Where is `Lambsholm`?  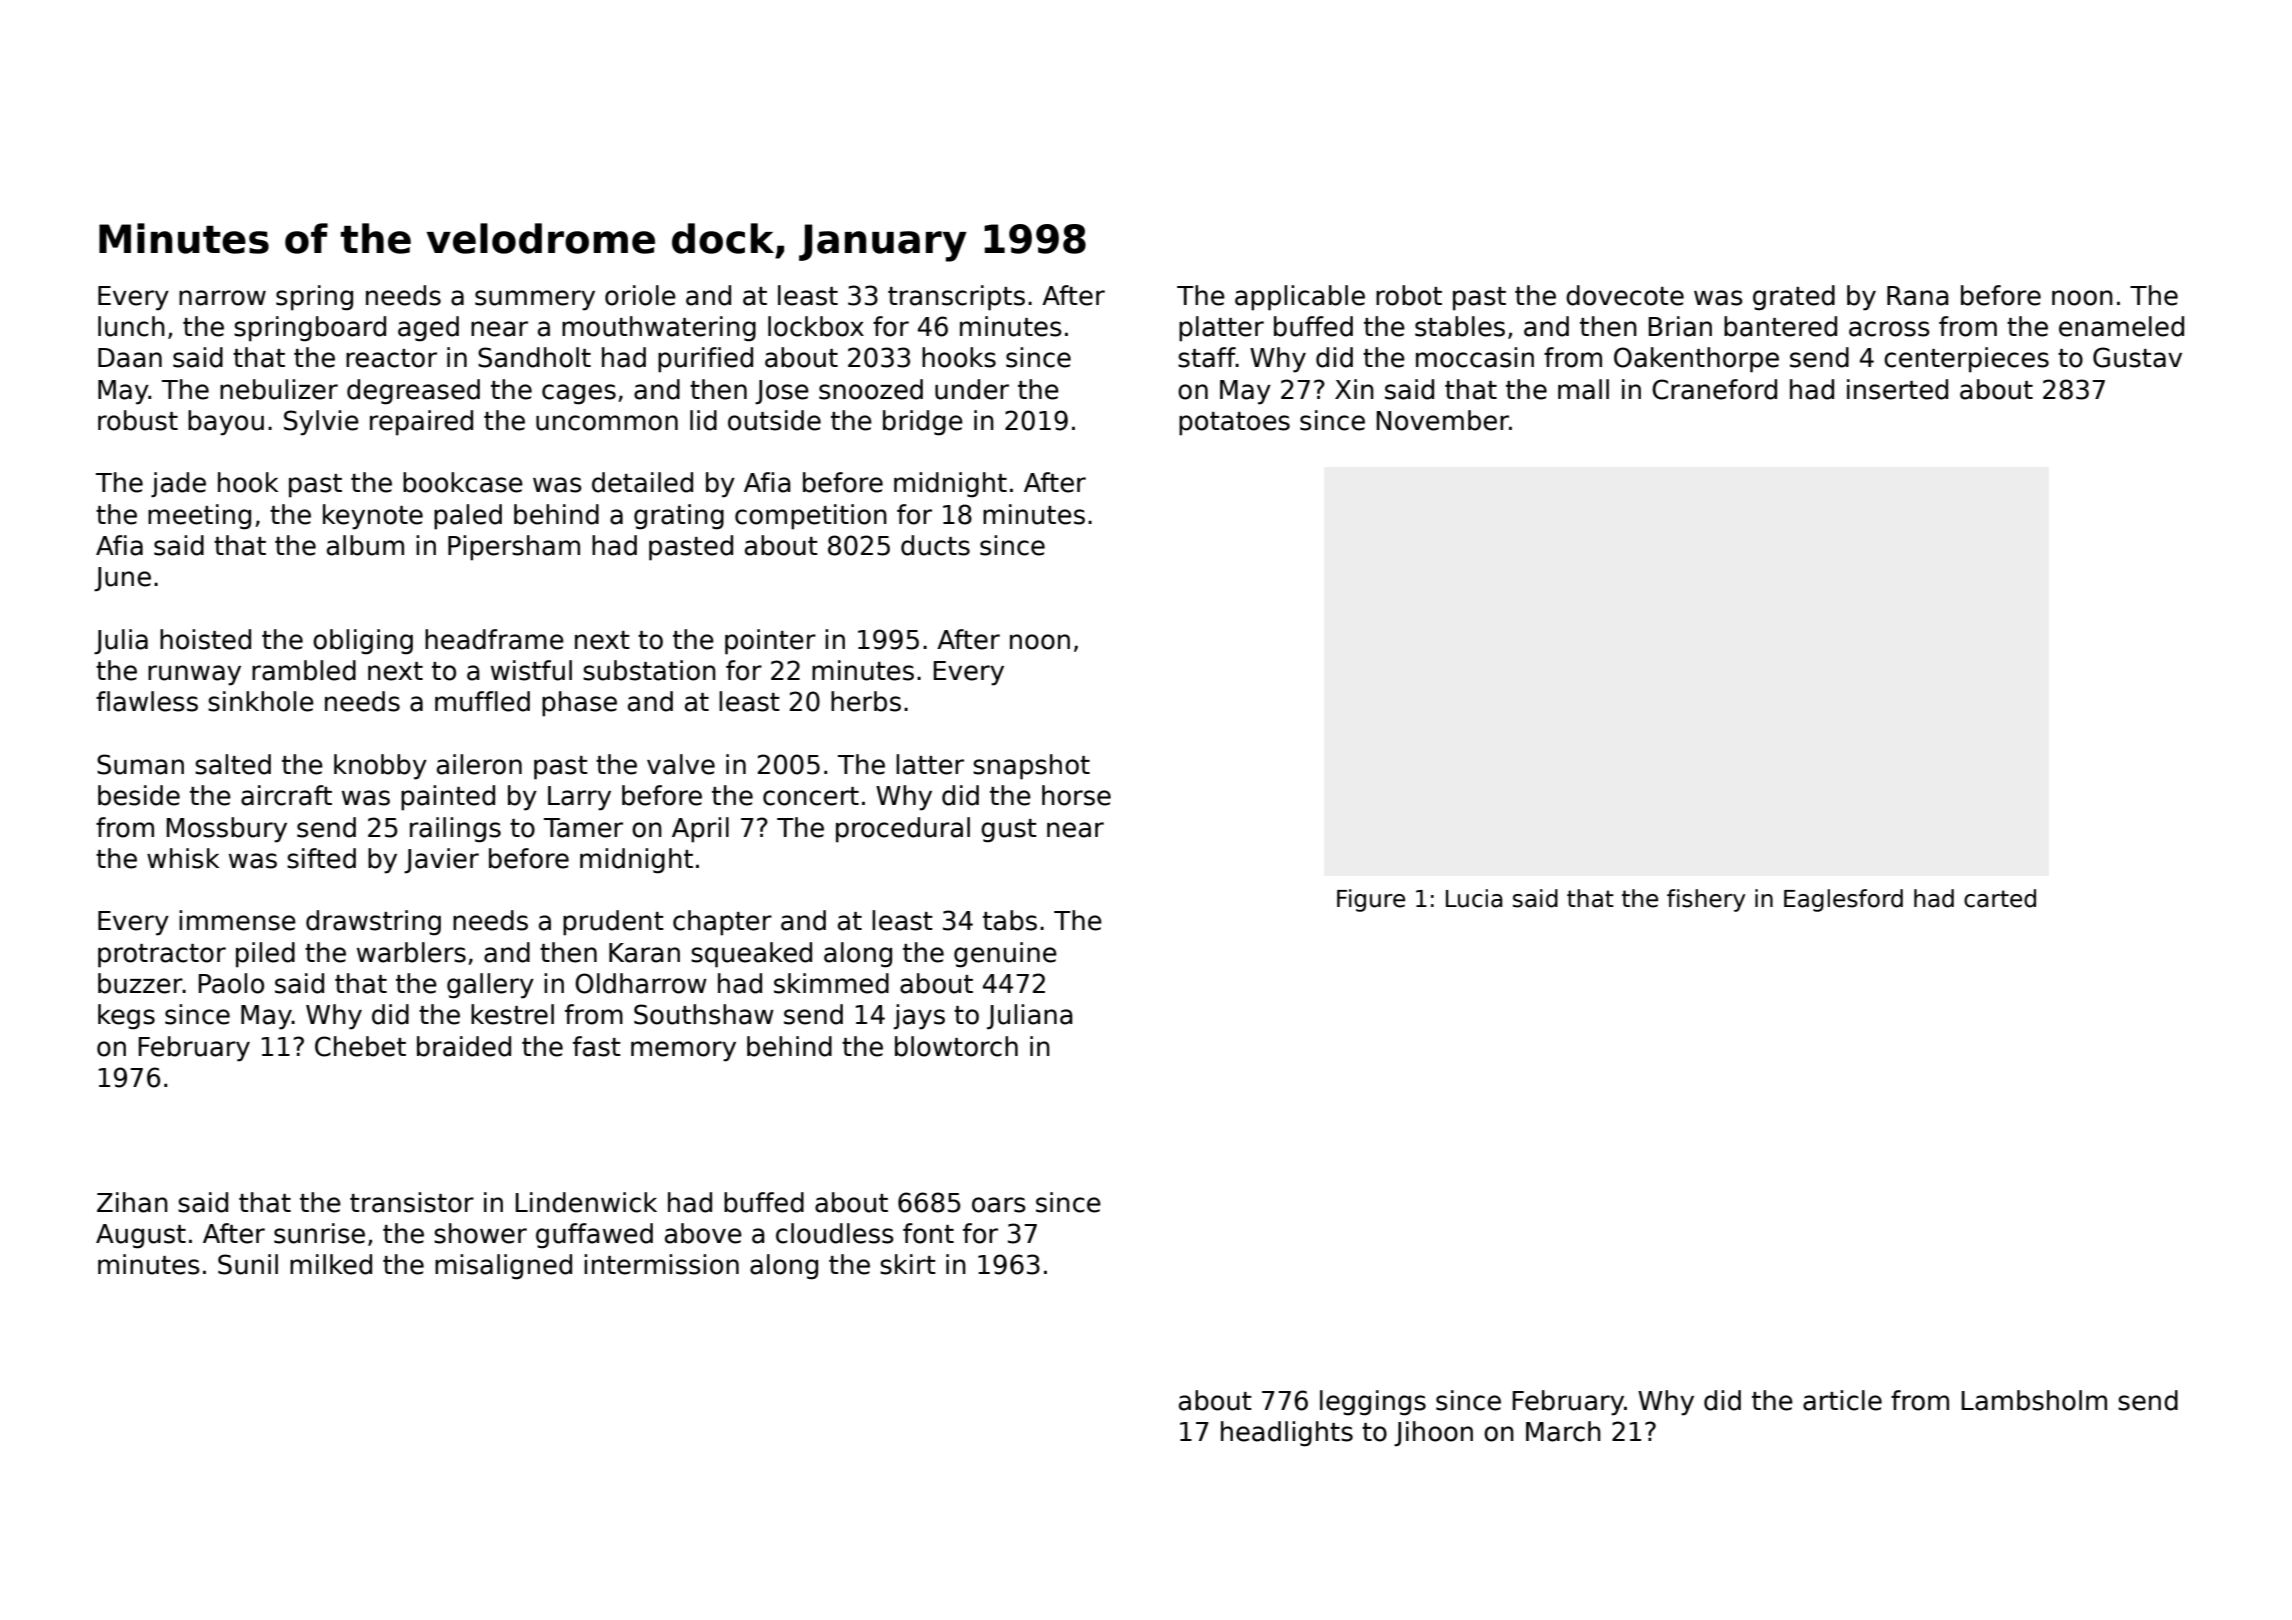 Lambsholm is located at coordinates (2034, 1400).
